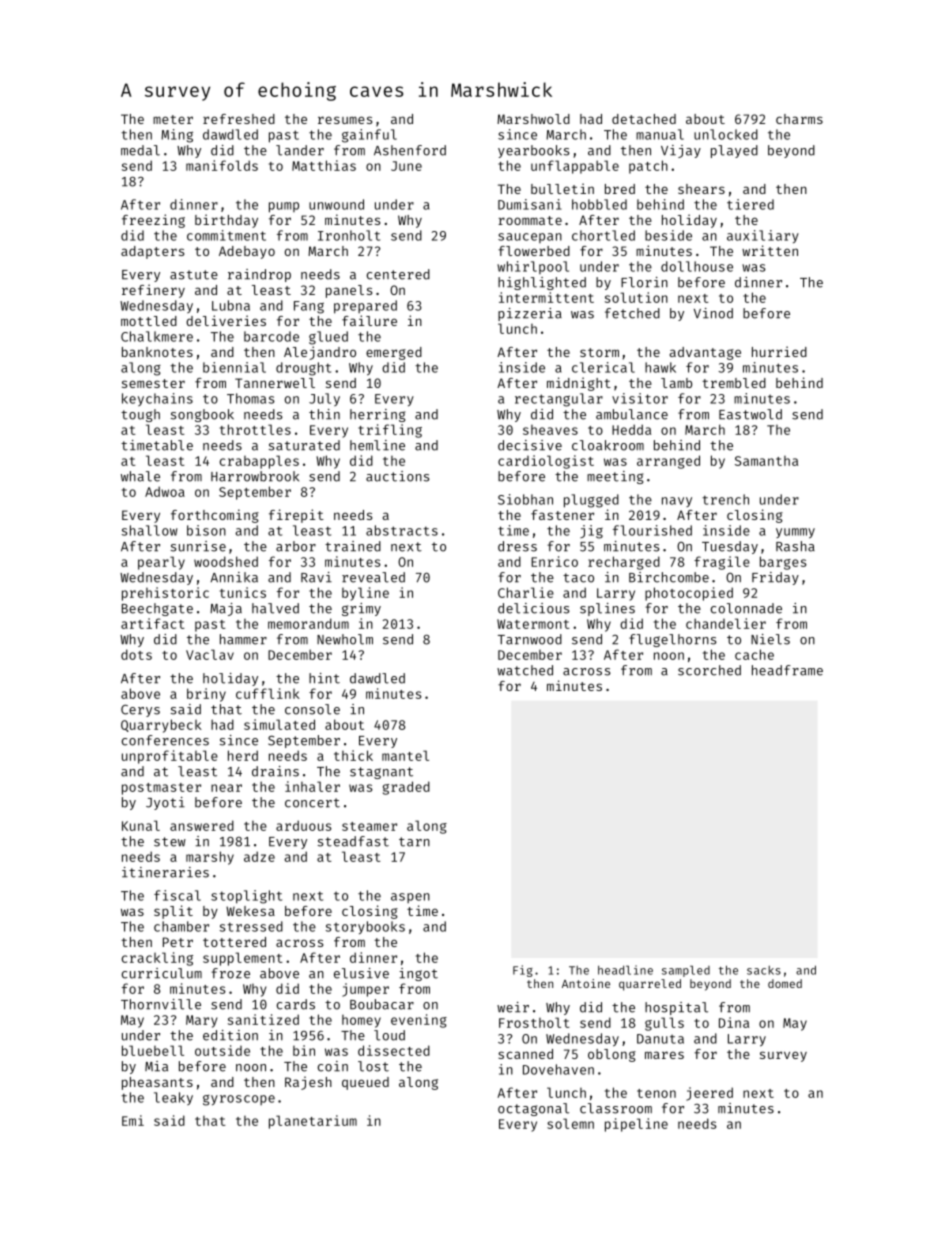 Image resolution: width=952 pixels, height=1233 pixels. I want to click on headline, so click(625, 970).
